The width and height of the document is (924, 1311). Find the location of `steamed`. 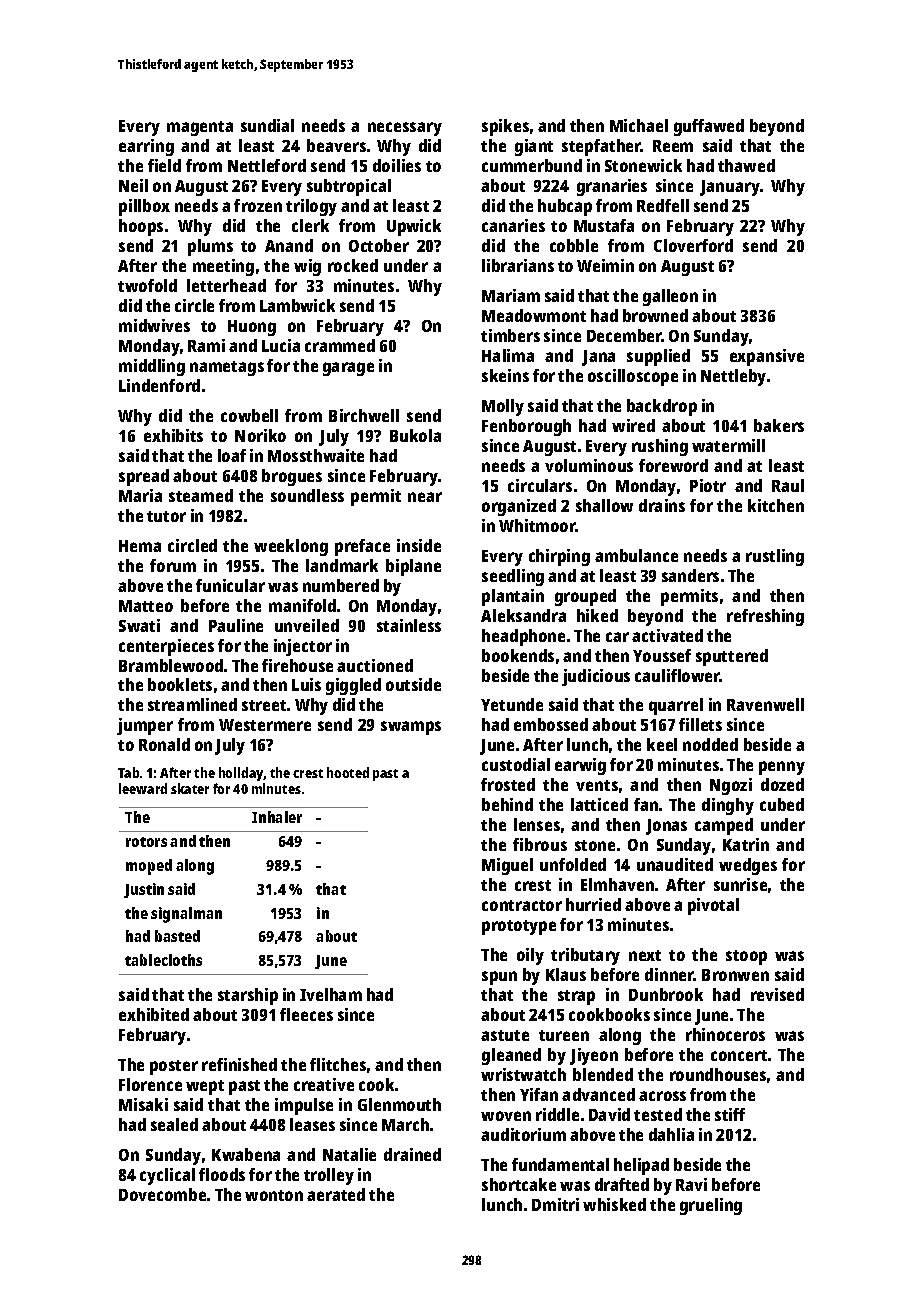

steamed is located at coordinates (201, 495).
